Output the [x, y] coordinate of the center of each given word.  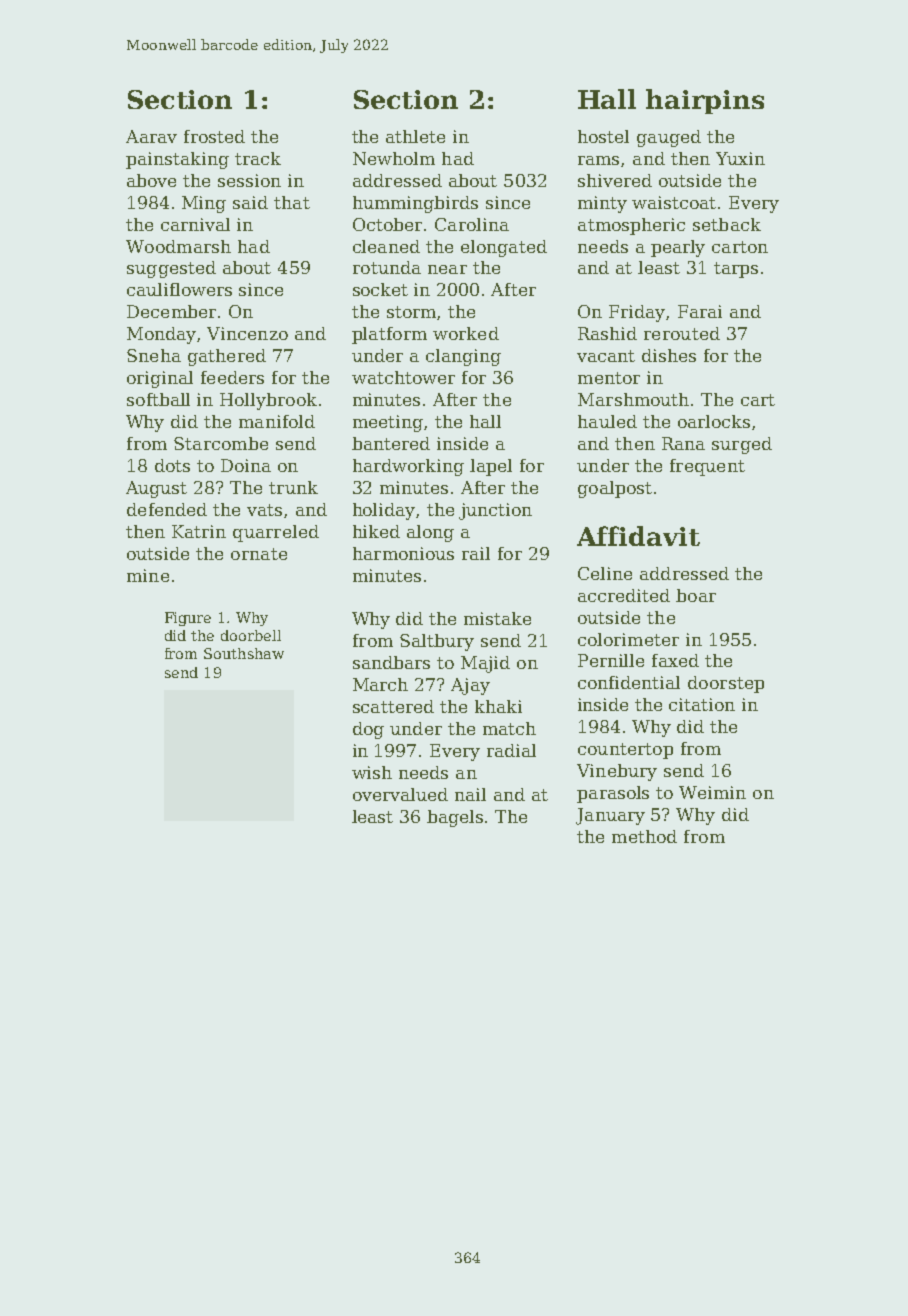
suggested [171, 269]
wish [372, 772]
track [258, 158]
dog [368, 730]
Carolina [472, 224]
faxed [675, 660]
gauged [669, 138]
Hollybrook [268, 401]
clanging [463, 357]
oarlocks [714, 421]
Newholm [394, 158]
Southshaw [244, 653]
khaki [498, 706]
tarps [736, 270]
